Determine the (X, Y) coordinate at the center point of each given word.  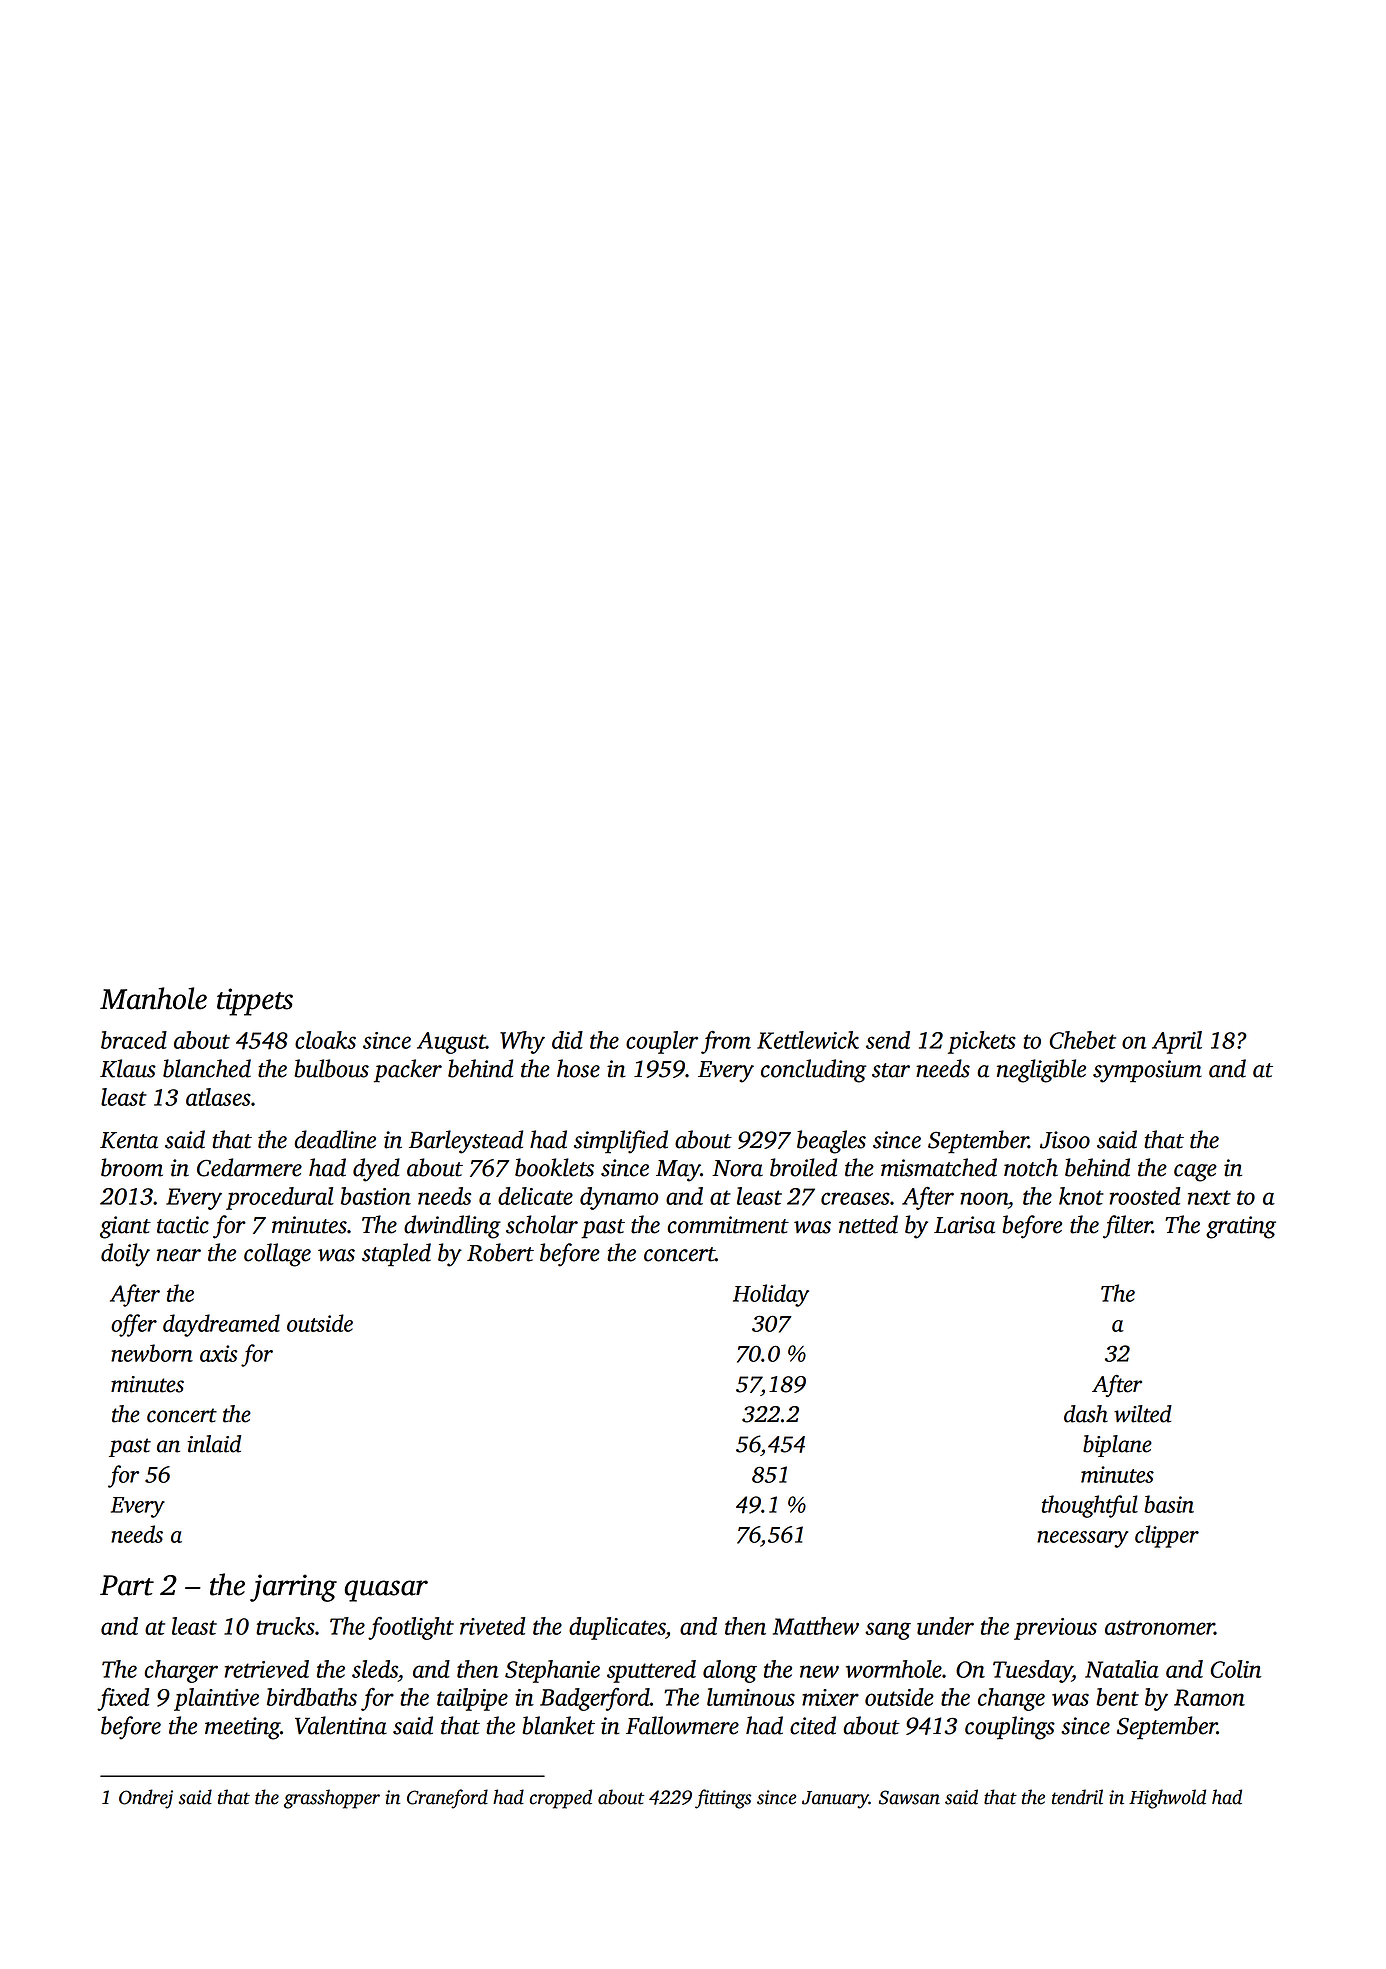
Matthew (816, 1626)
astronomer (1160, 1627)
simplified (621, 1142)
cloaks (325, 1040)
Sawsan (909, 1797)
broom (132, 1167)
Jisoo (1065, 1140)
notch (1031, 1167)
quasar (386, 1591)
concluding (813, 1071)
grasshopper (332, 1799)
